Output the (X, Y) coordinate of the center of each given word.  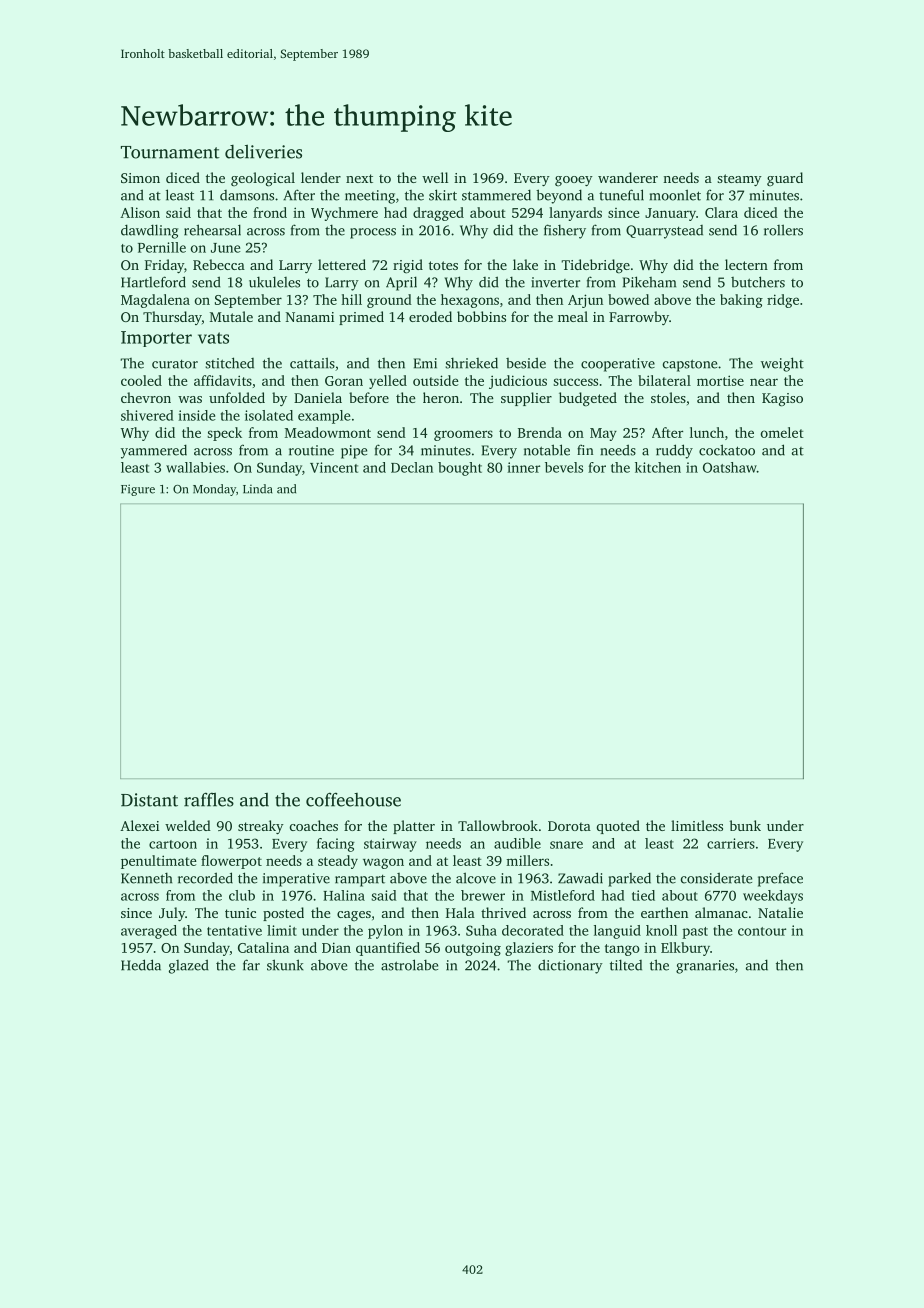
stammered (496, 195)
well (435, 177)
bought (460, 469)
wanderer (628, 177)
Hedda (141, 965)
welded (188, 825)
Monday (214, 490)
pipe (354, 452)
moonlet (675, 195)
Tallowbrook (498, 825)
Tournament (170, 152)
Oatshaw (730, 467)
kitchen (658, 467)
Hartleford (153, 282)
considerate (716, 878)
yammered (154, 451)
